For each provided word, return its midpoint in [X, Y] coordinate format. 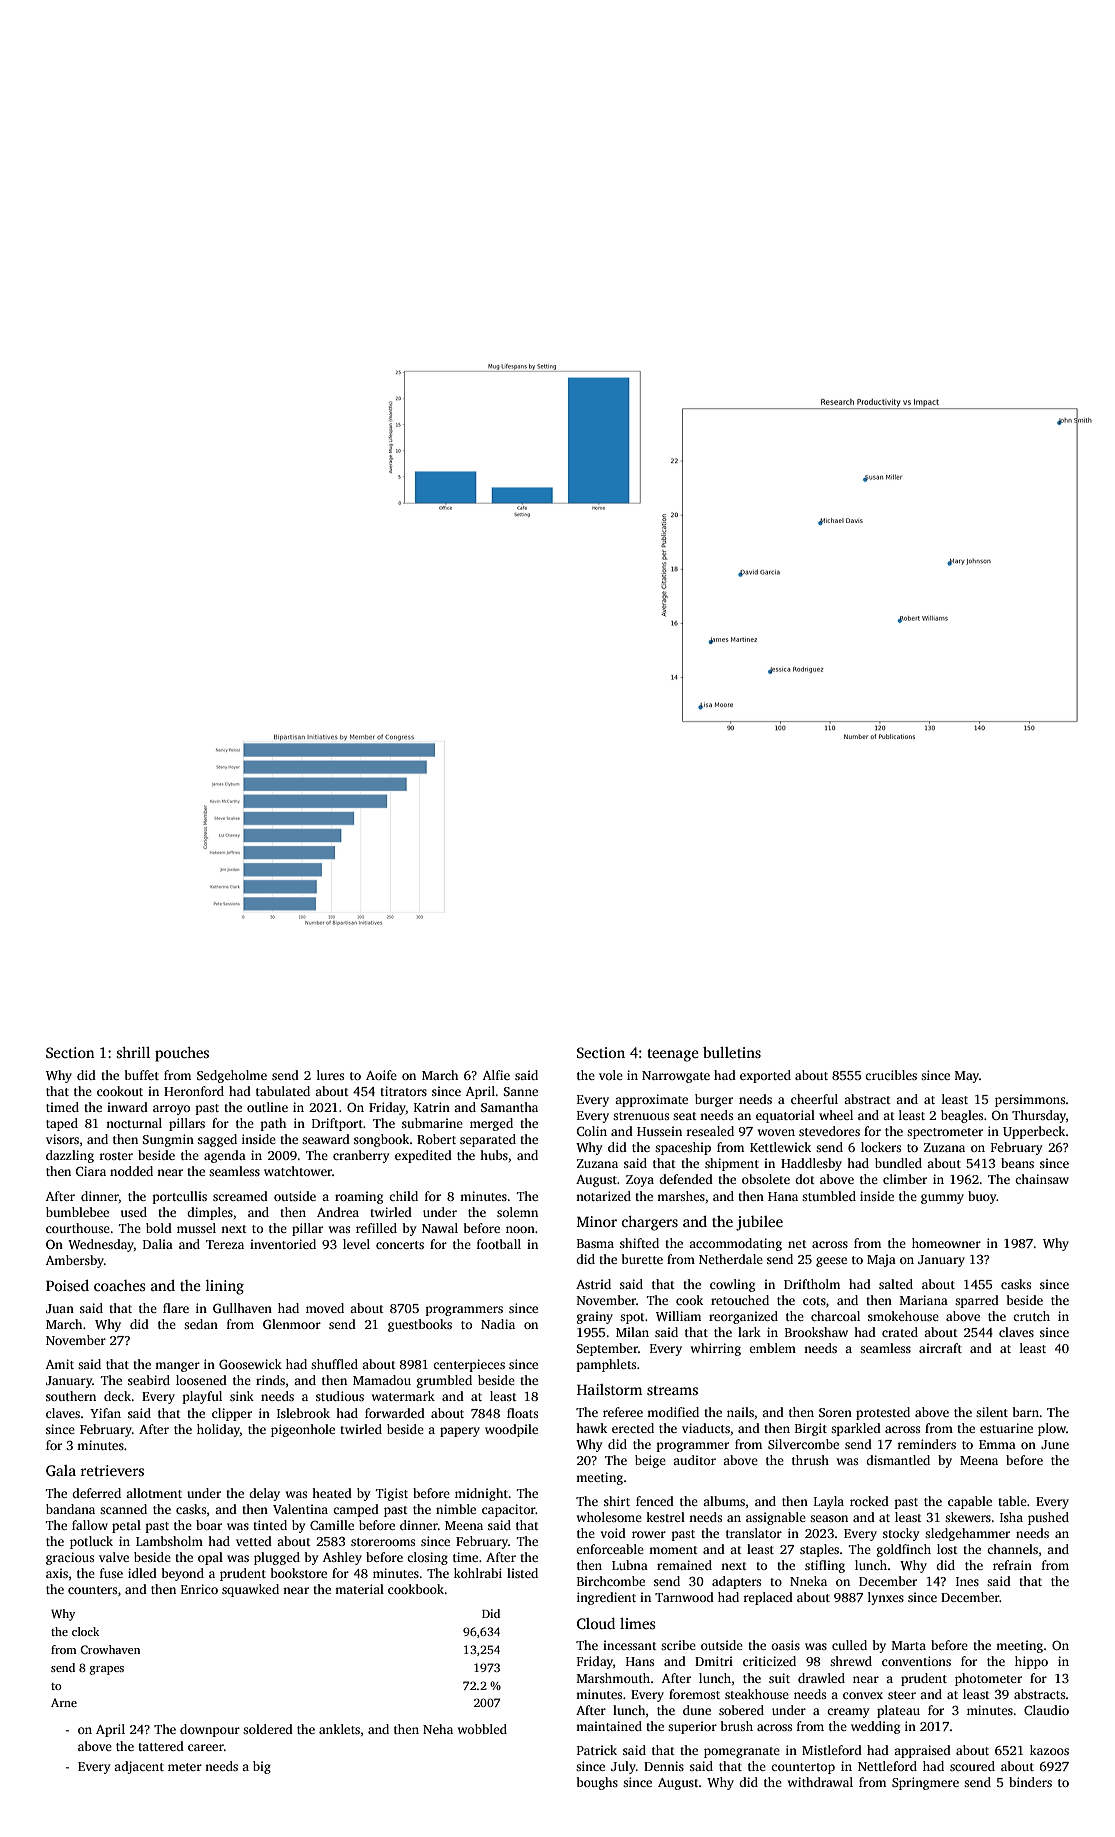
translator [754, 1533]
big [262, 1767]
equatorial [785, 1116]
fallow [90, 1525]
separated [488, 1140]
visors [62, 1139]
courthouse [78, 1228]
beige [650, 1461]
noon [520, 1229]
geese [831, 1262]
